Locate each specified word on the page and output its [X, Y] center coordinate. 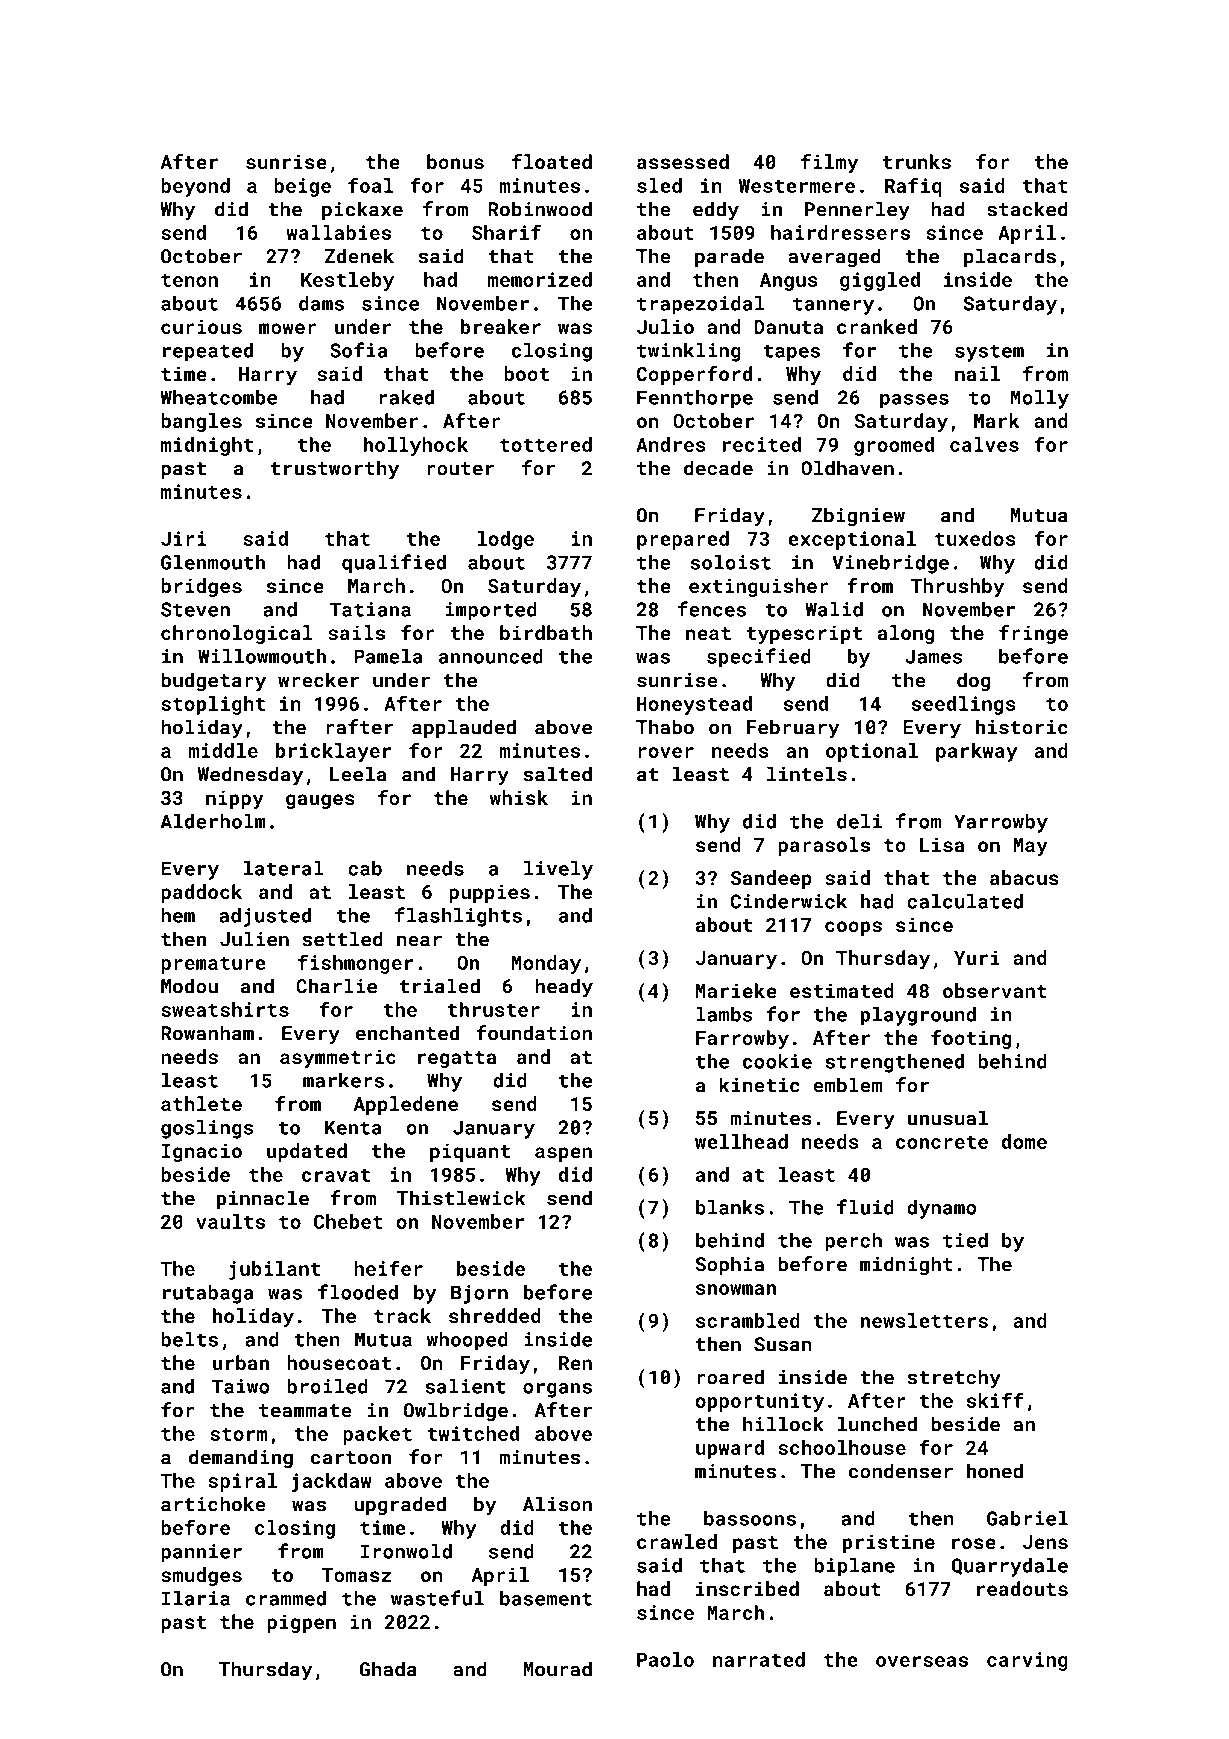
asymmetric [338, 1058]
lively [558, 870]
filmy [829, 163]
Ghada [388, 1669]
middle [223, 750]
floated [552, 161]
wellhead [741, 1141]
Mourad [557, 1669]
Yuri [977, 957]
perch [853, 1242]
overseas [922, 1661]
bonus [455, 161]
